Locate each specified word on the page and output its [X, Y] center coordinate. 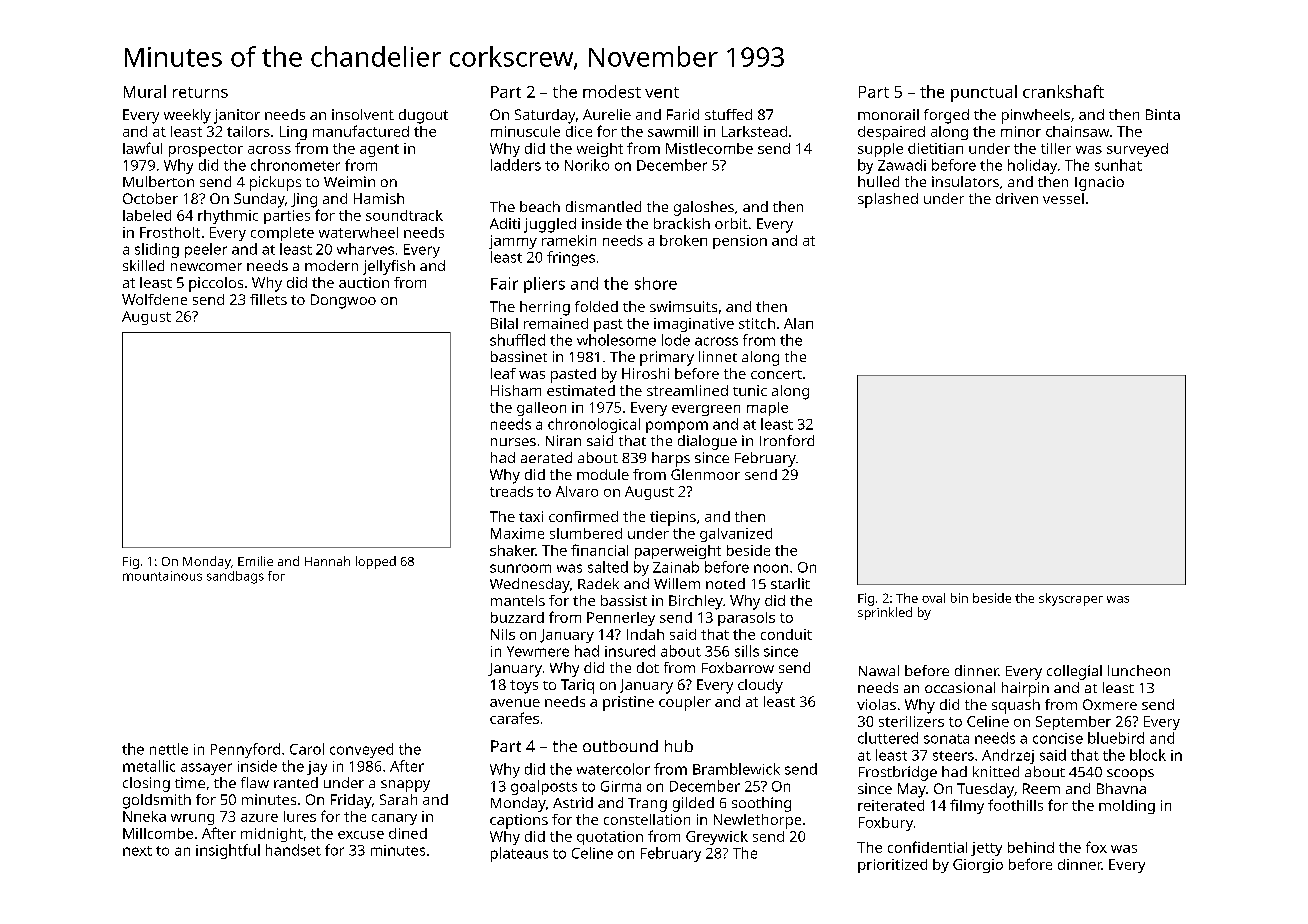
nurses [513, 442]
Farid [683, 114]
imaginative [694, 325]
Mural [145, 91]
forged [946, 116]
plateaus [519, 854]
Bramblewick [736, 769]
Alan [798, 323]
